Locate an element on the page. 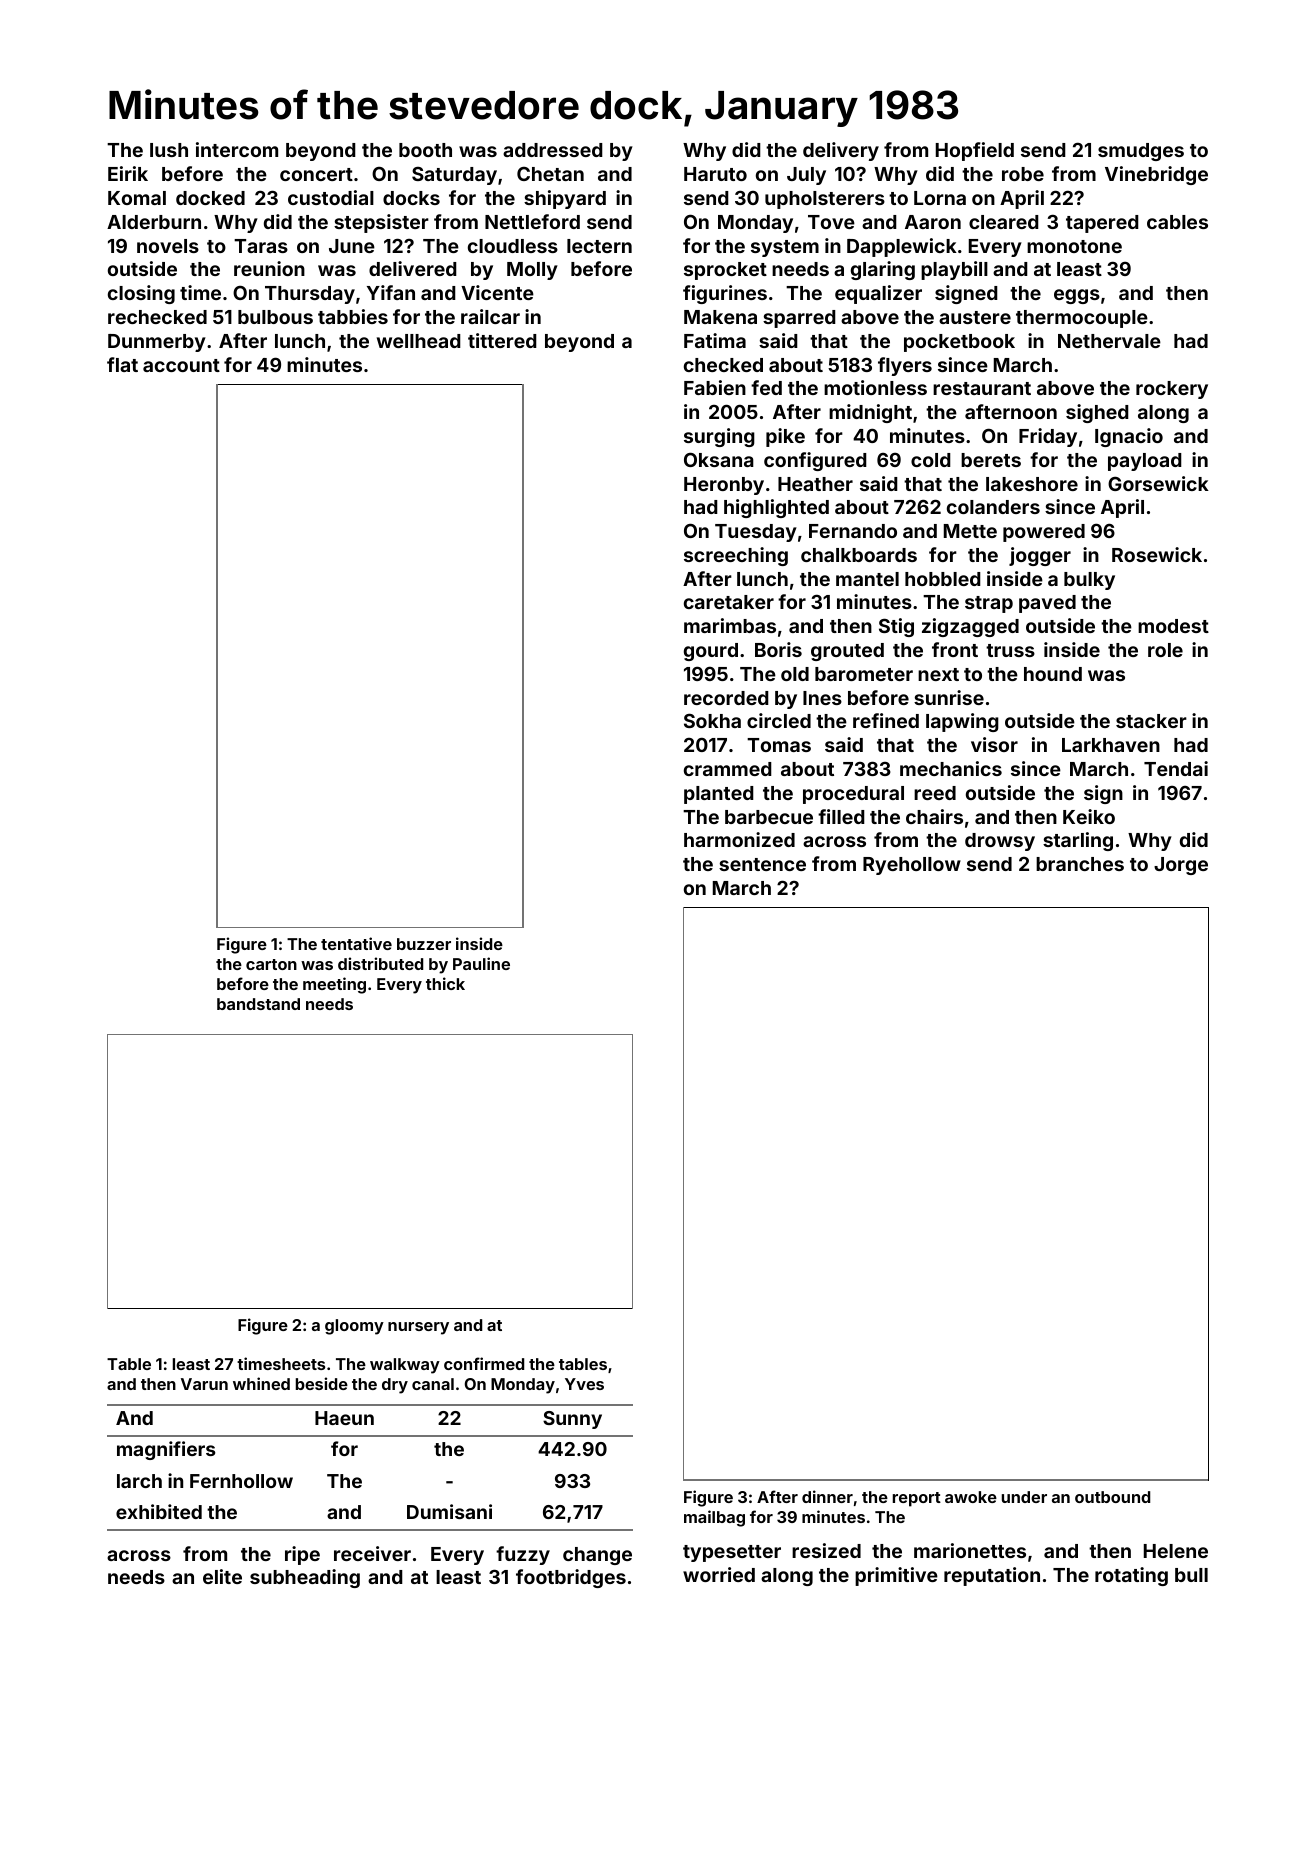 This document has width=1316, height=1861. Sokha is located at coordinates (712, 720).
